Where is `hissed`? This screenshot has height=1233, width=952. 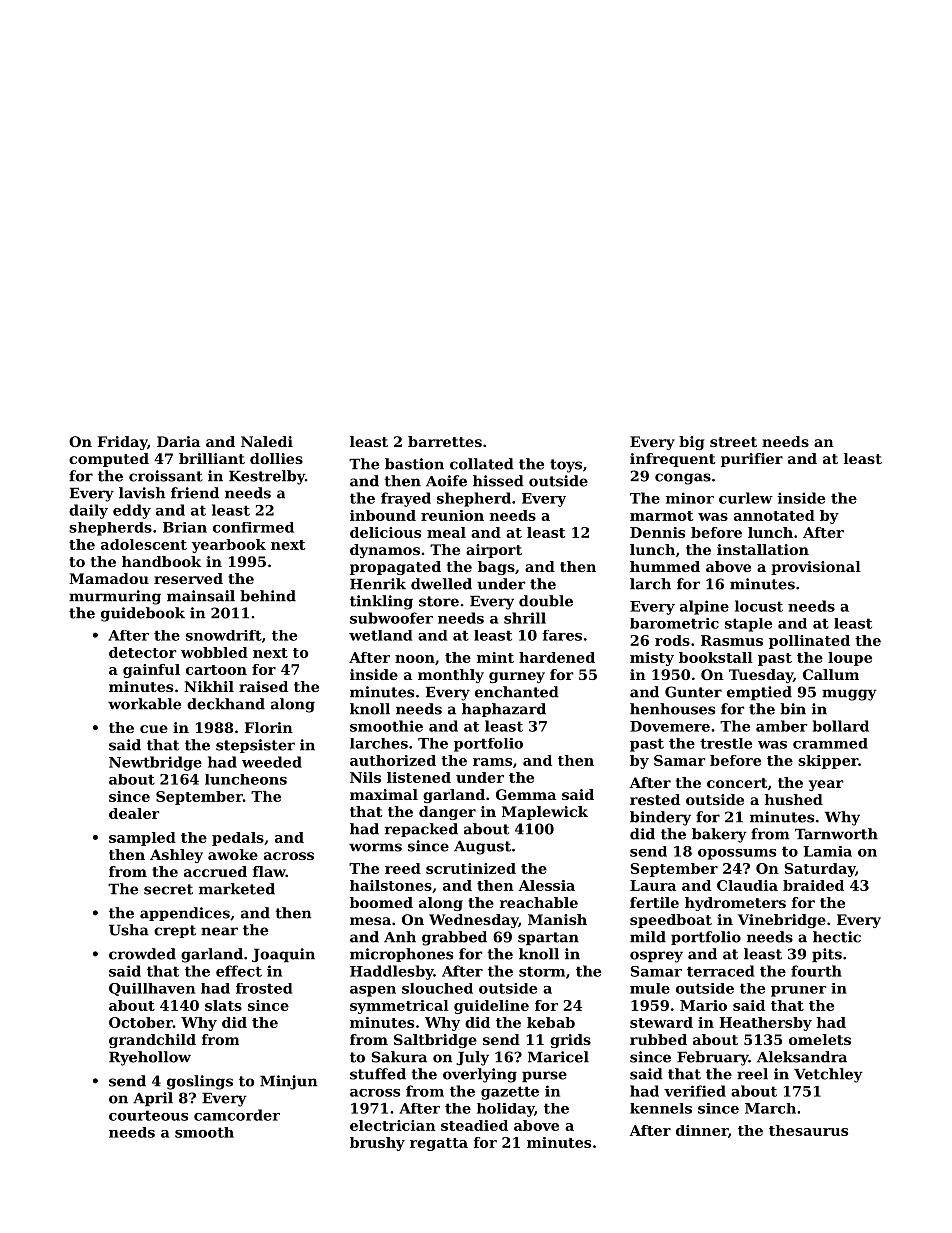
hissed is located at coordinates (498, 481).
